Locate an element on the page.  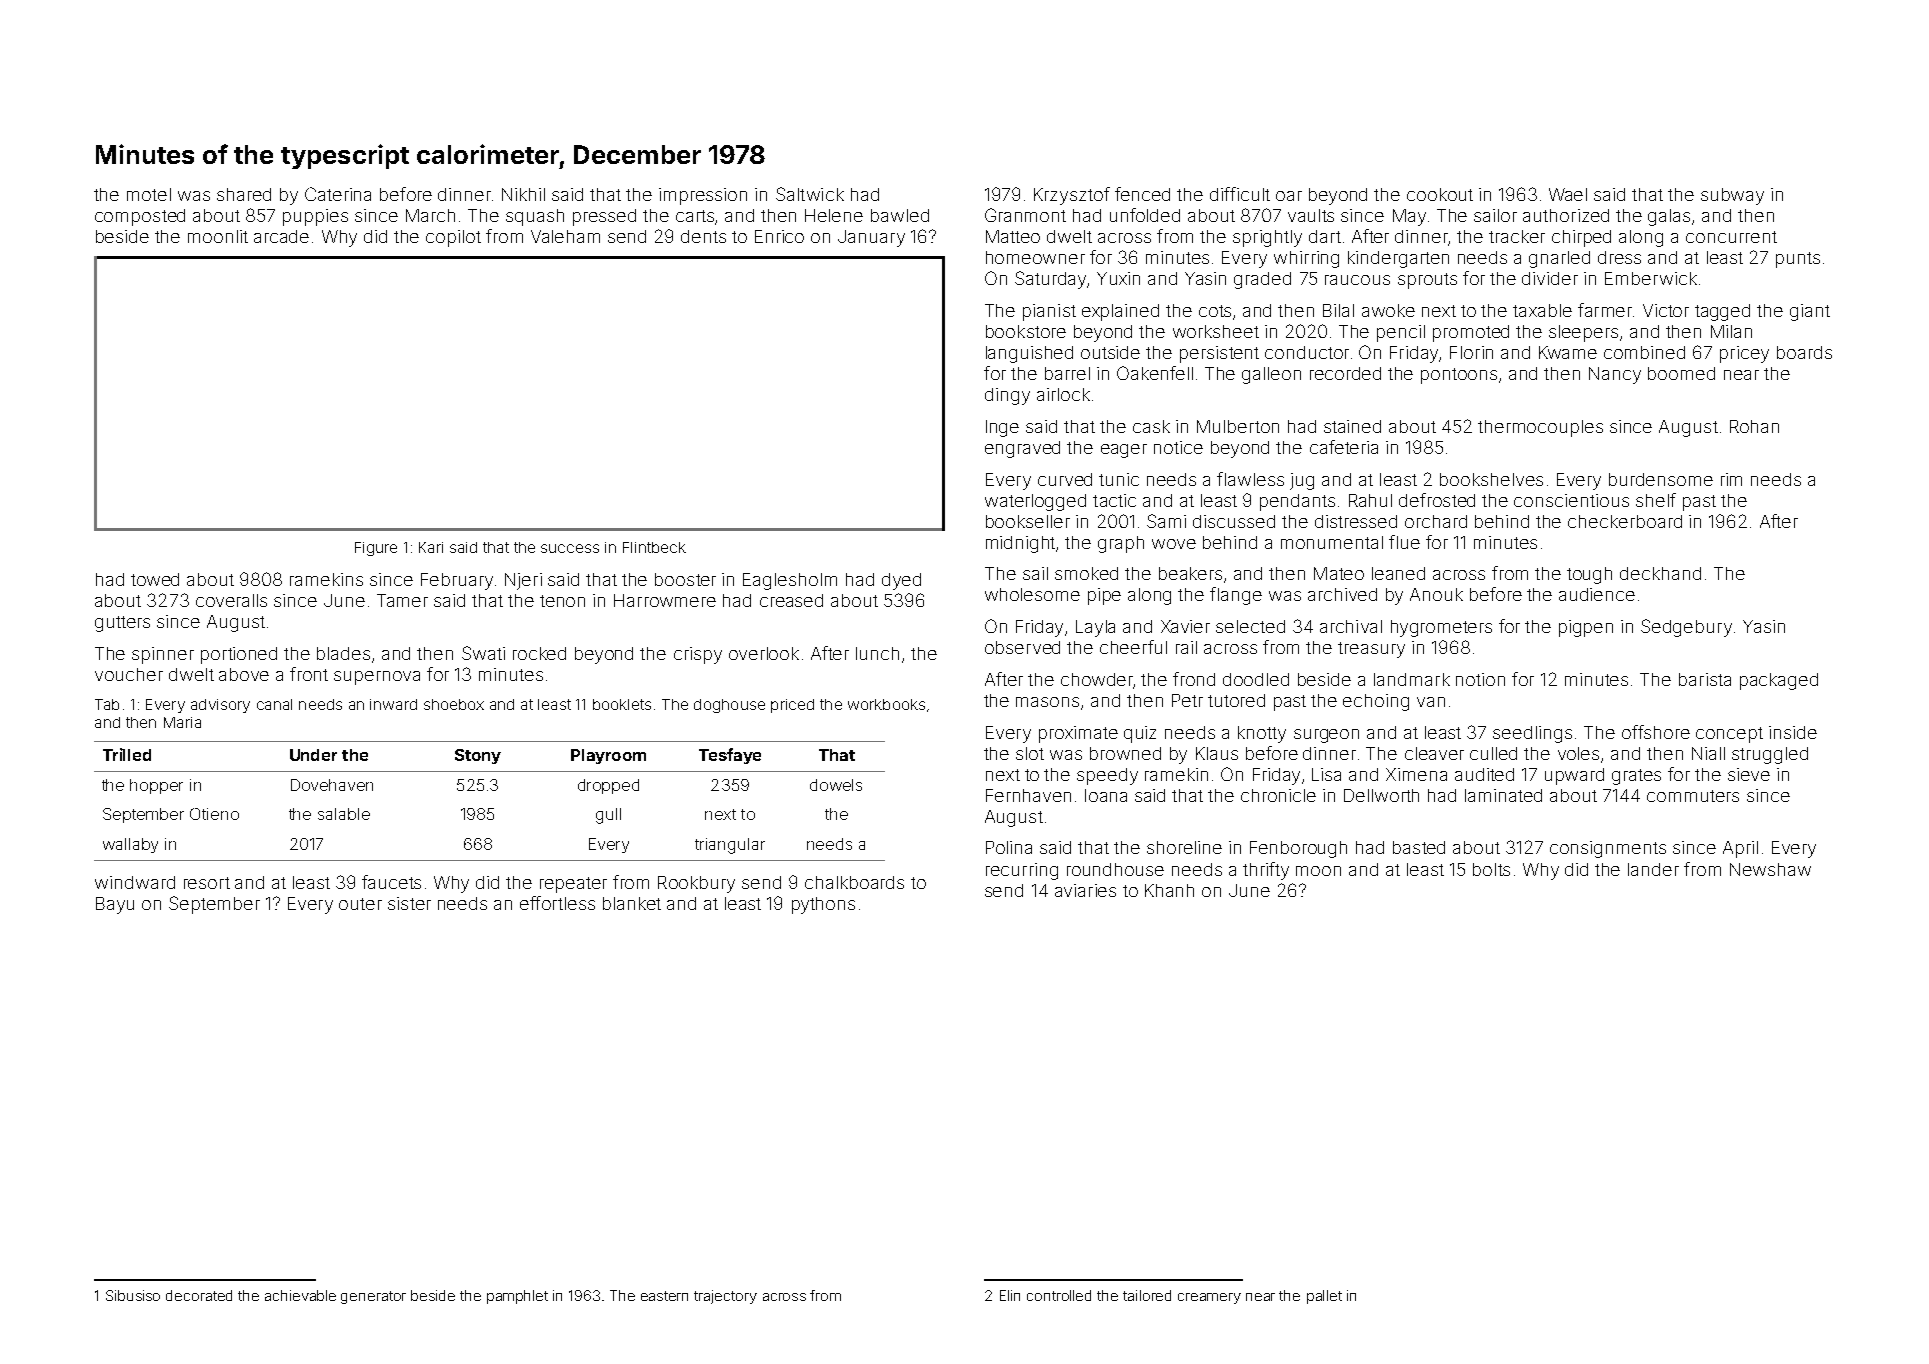
shoebox is located at coordinates (454, 704).
